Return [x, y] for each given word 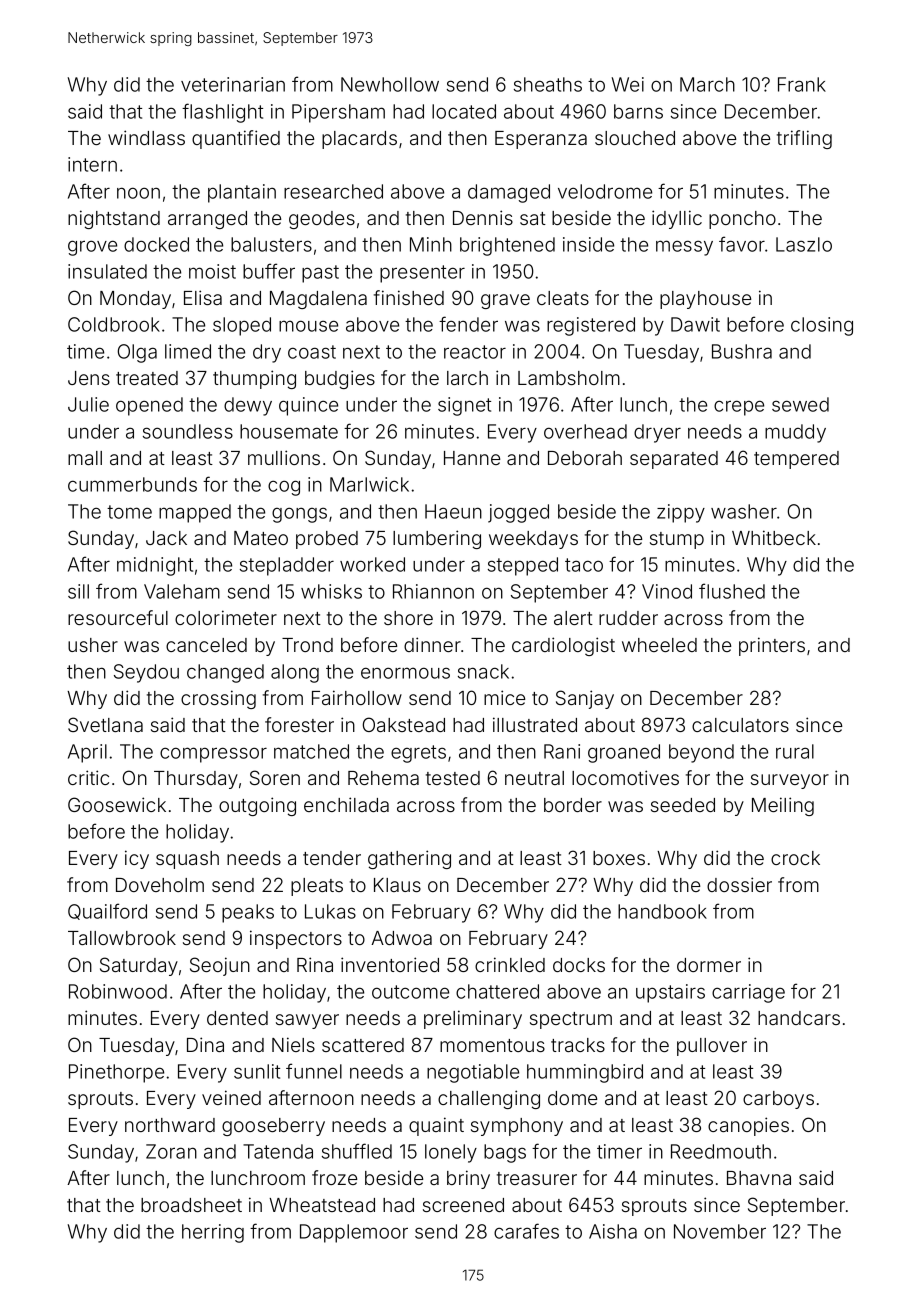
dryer [657, 433]
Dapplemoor [354, 1233]
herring [213, 1233]
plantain [242, 193]
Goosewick [117, 804]
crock [795, 858]
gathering [409, 859]
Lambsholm [569, 378]
